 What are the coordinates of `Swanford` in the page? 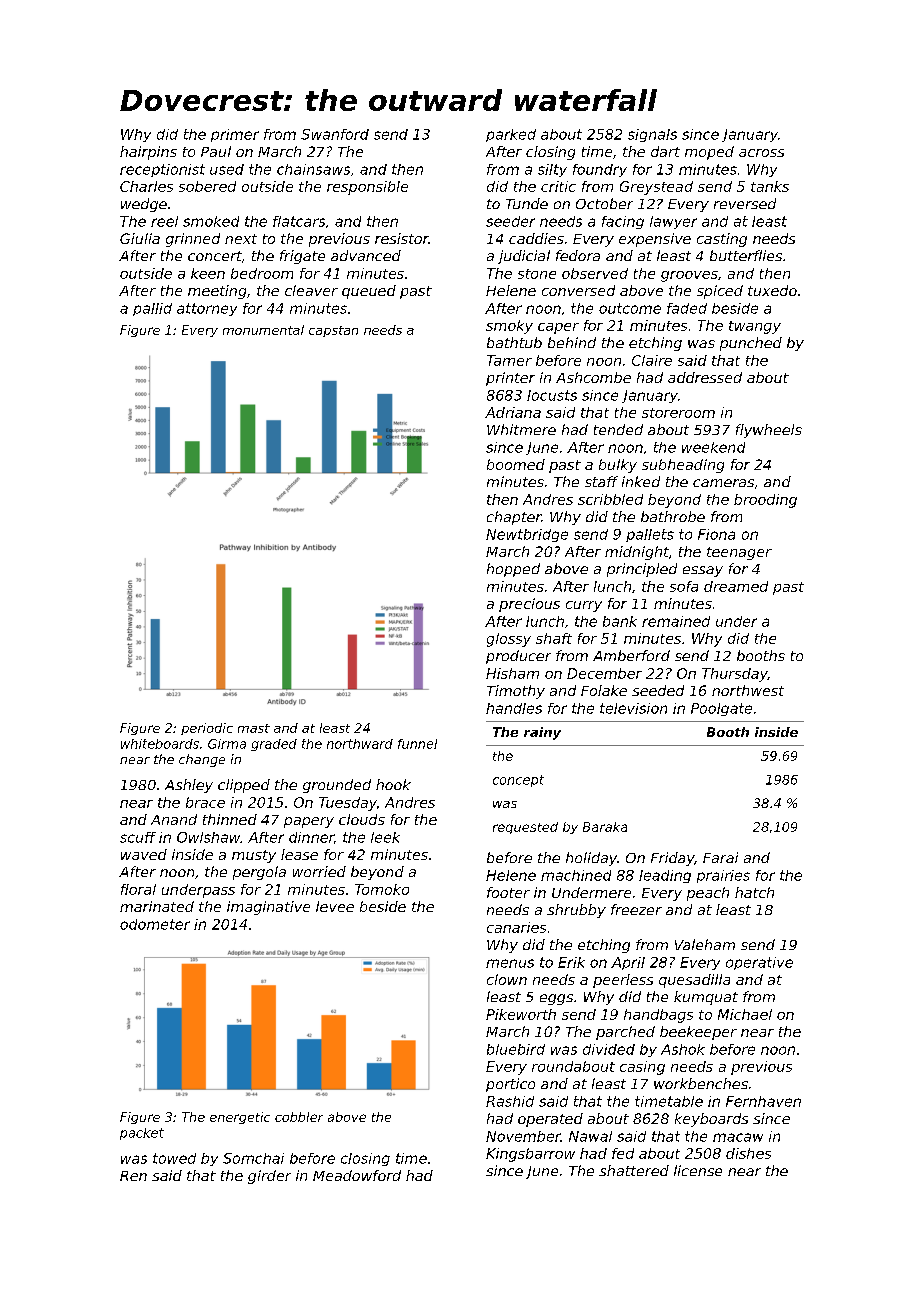 It's located at (335, 134).
